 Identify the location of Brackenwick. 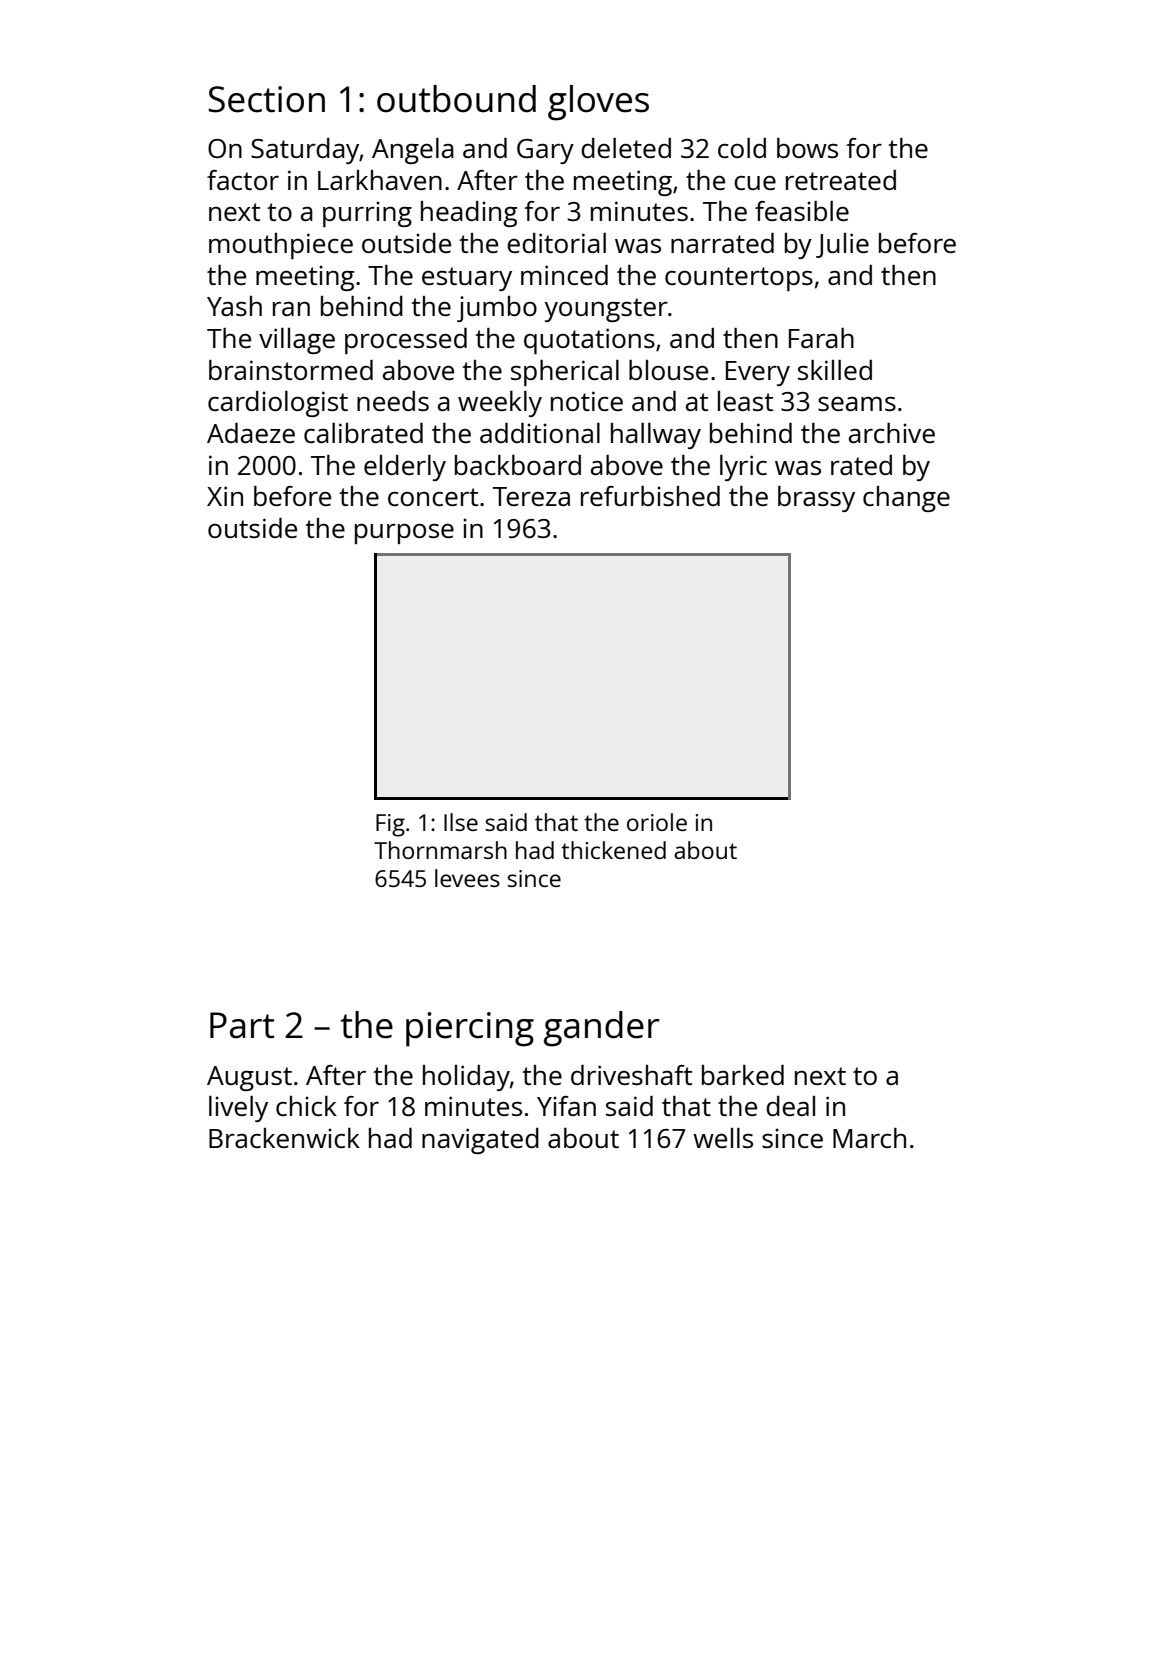
(284, 1138).
